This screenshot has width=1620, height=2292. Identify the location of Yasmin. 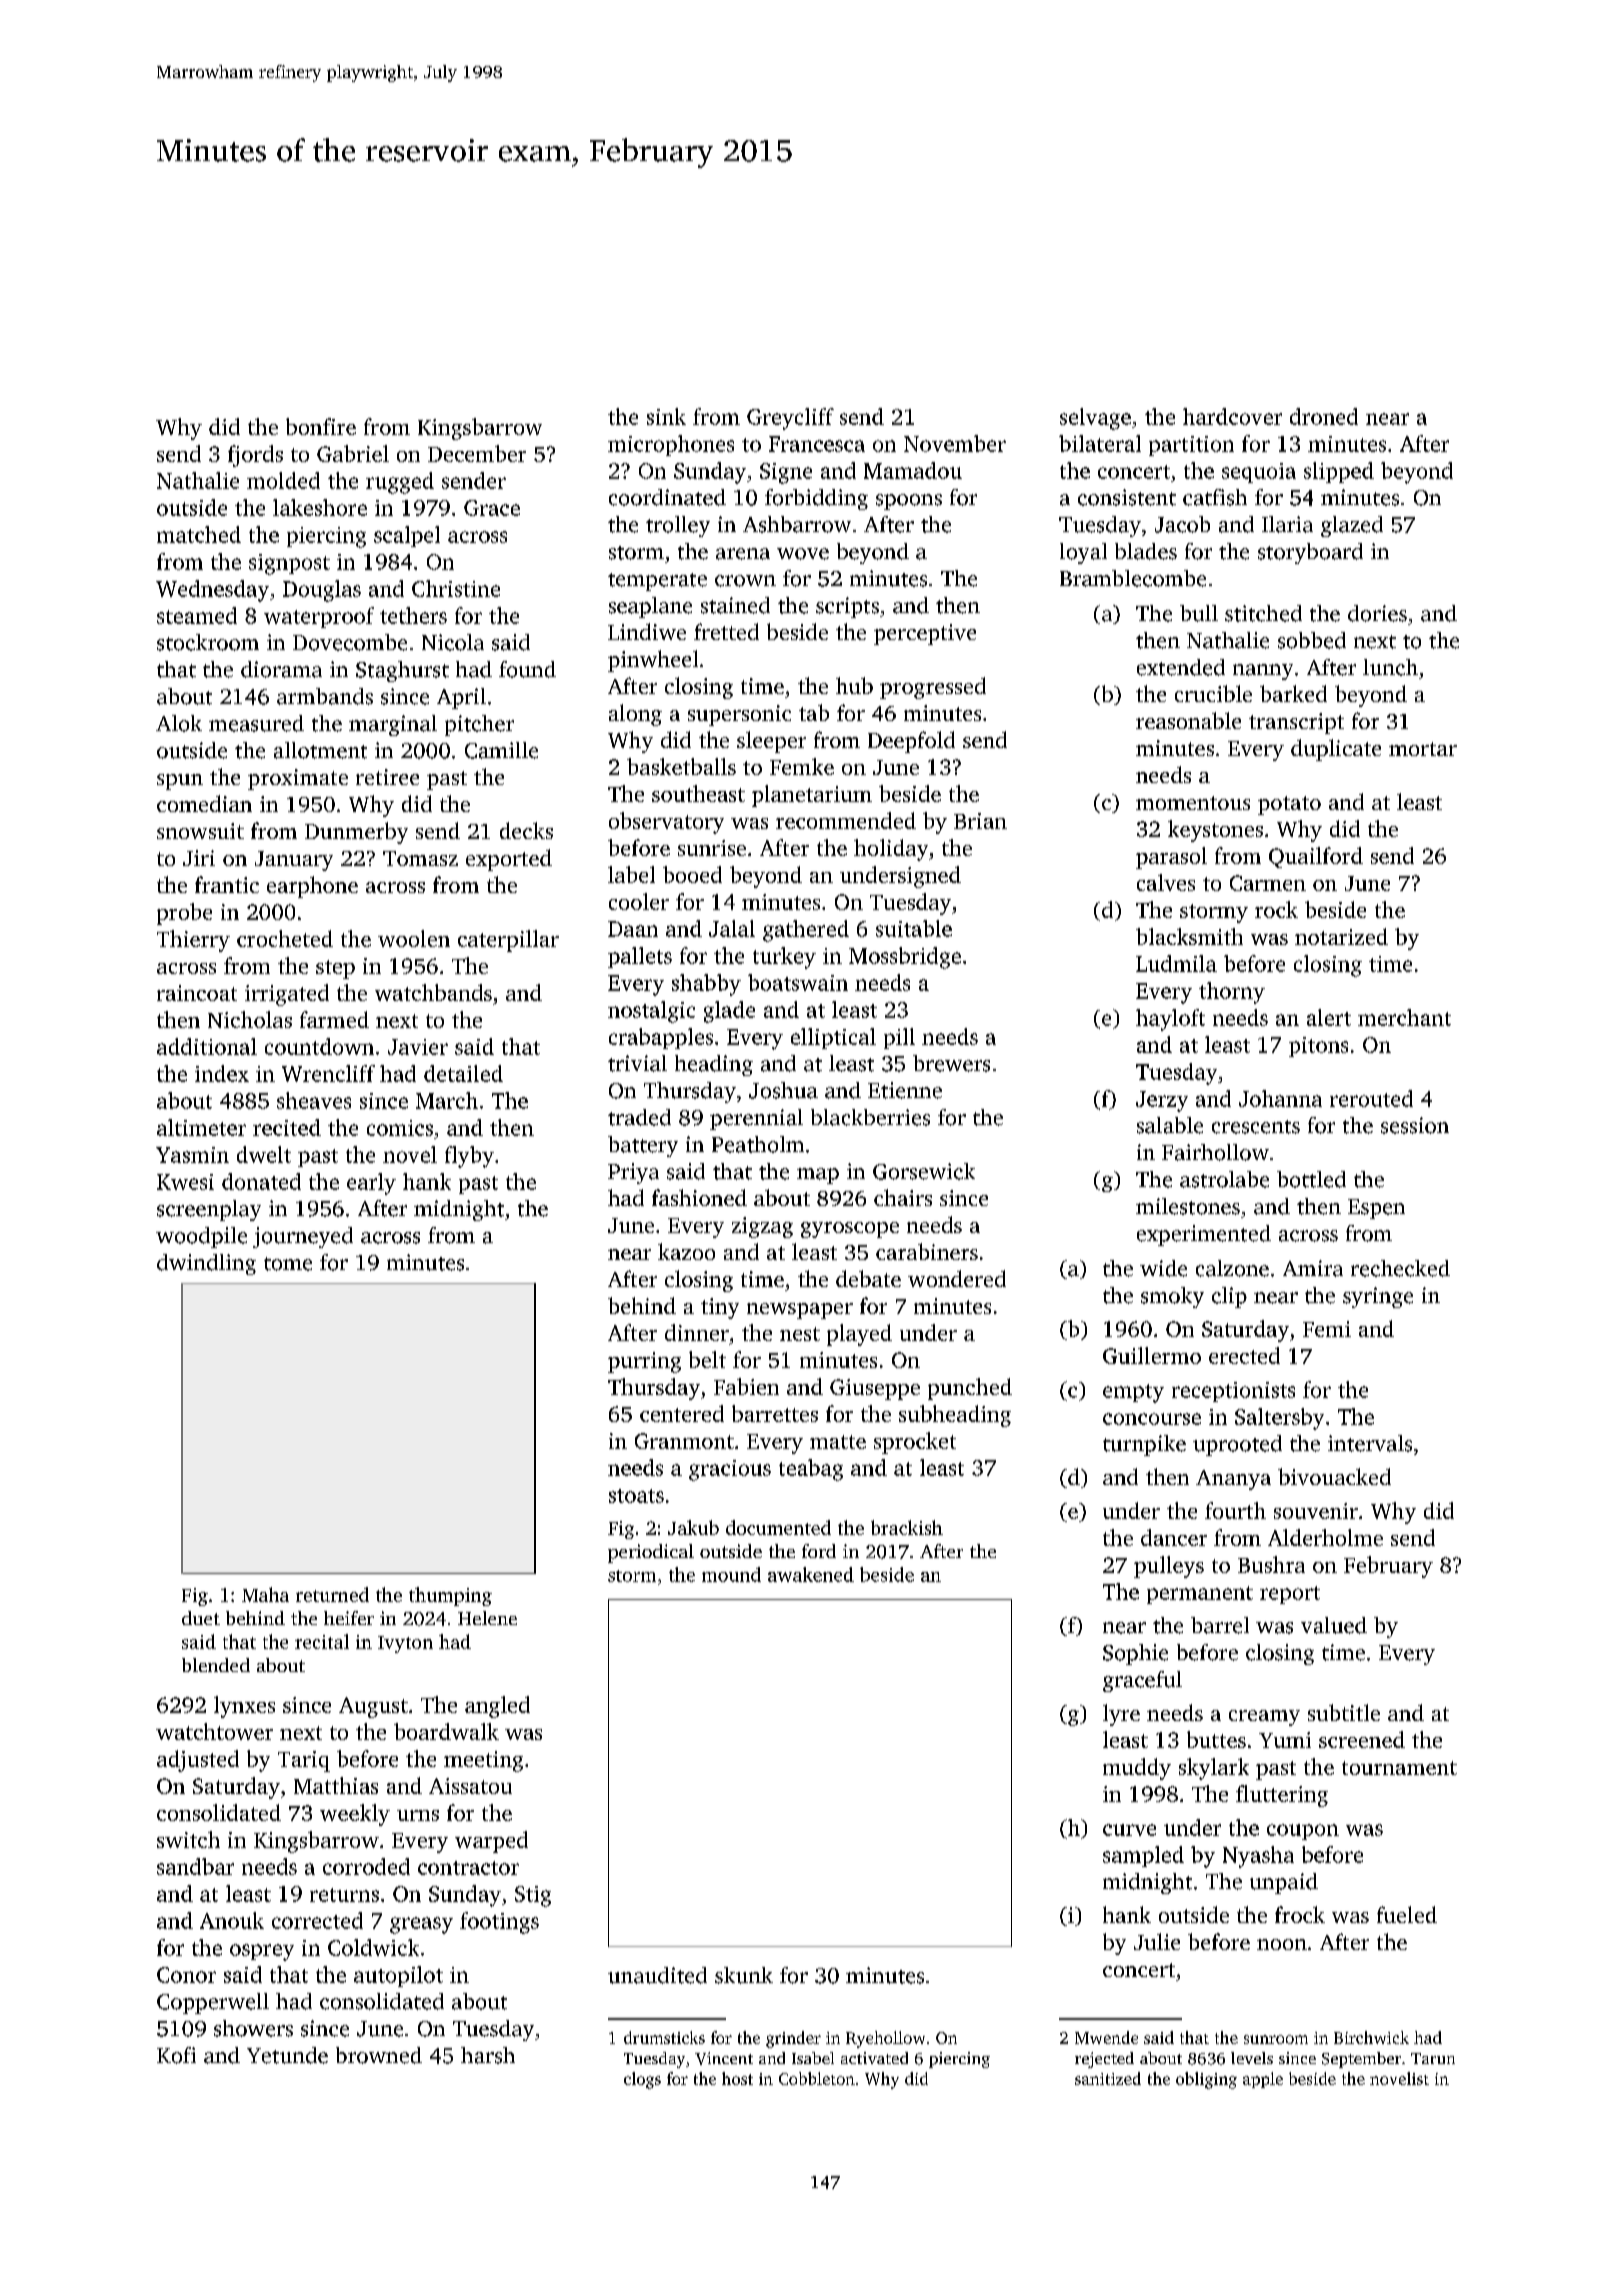
(192, 1155).
